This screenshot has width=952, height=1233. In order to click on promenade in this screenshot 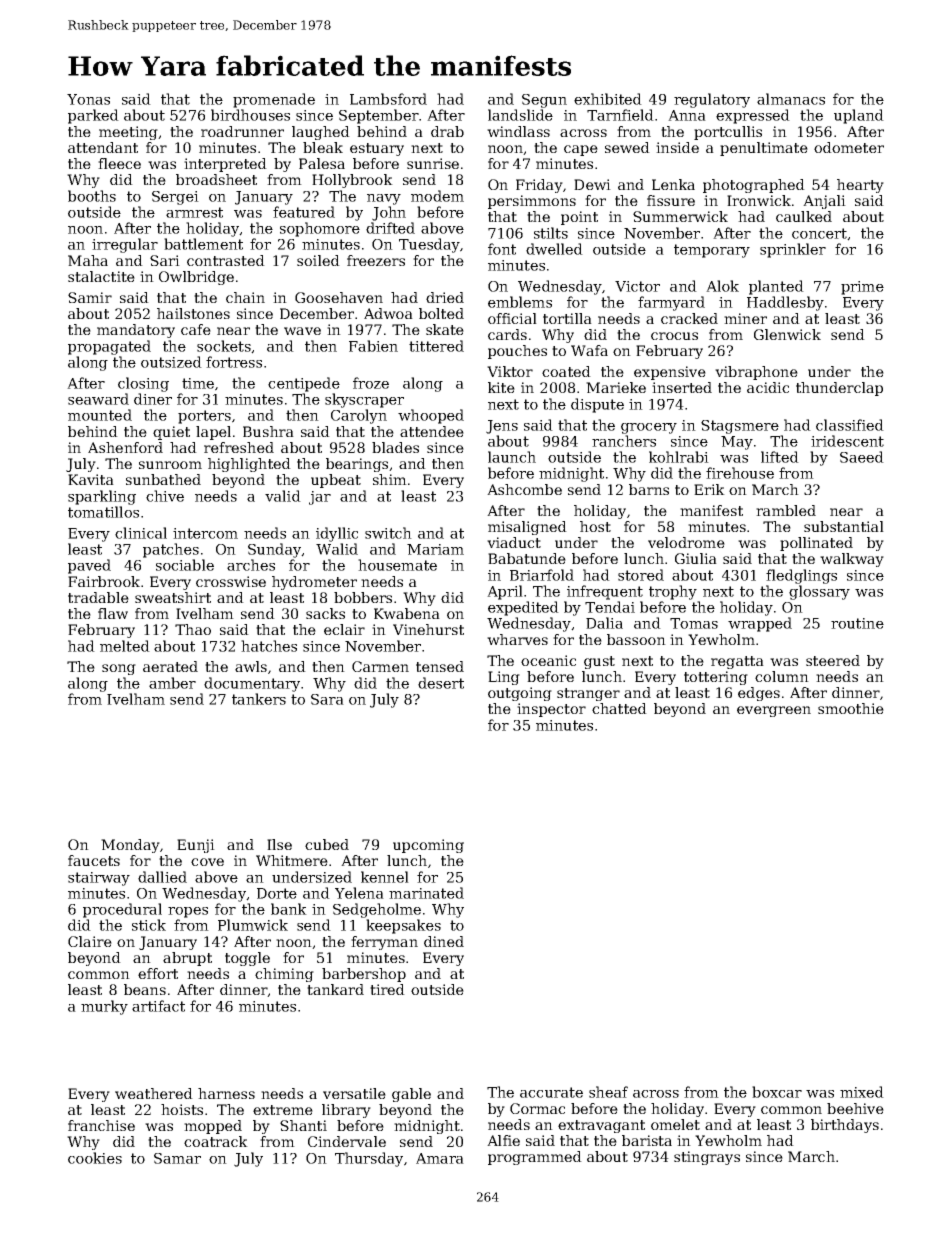, I will do `click(274, 100)`.
